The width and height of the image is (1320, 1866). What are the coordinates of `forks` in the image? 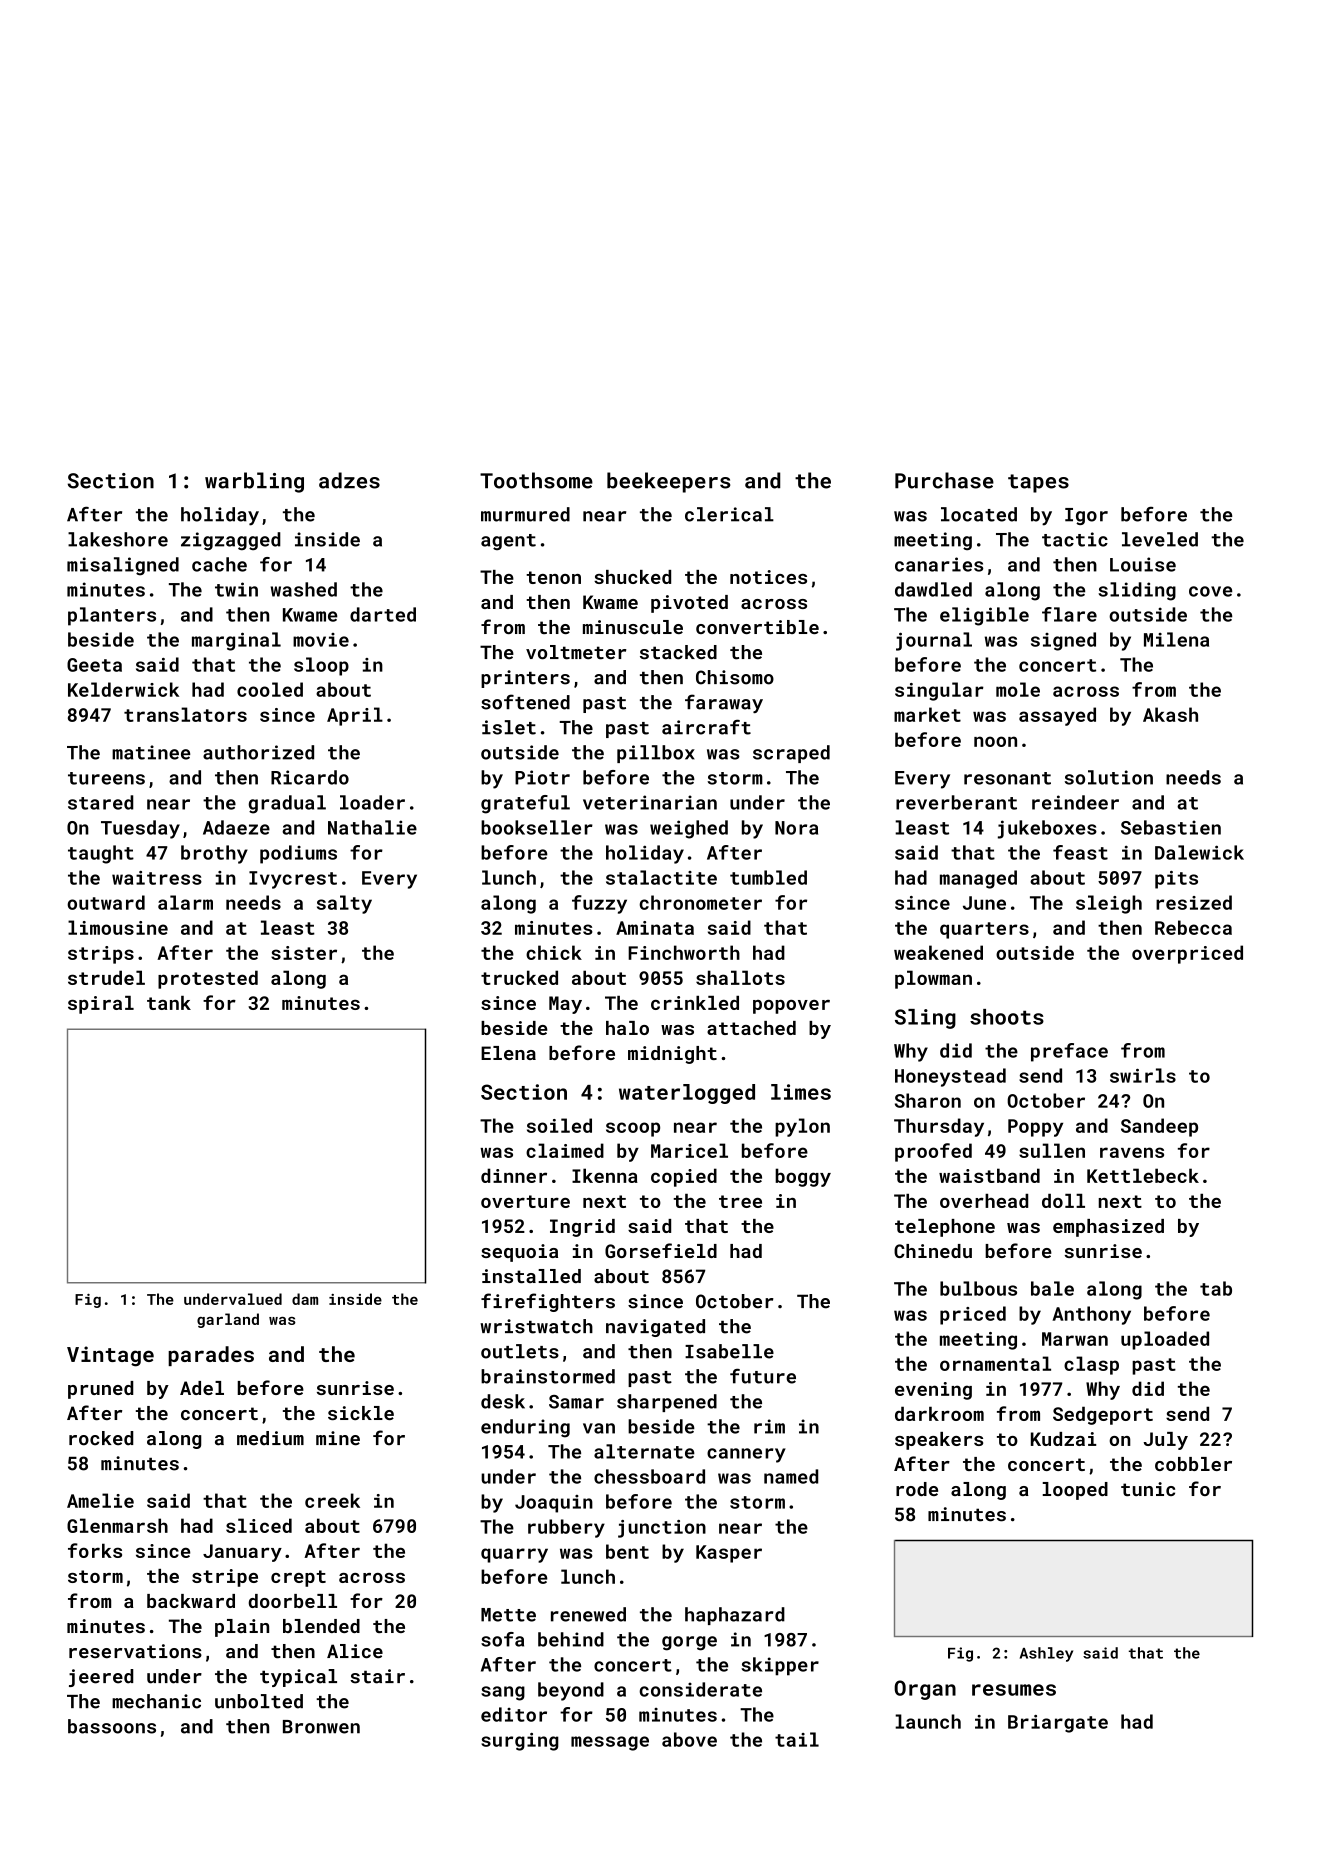 It's located at (95, 1550).
